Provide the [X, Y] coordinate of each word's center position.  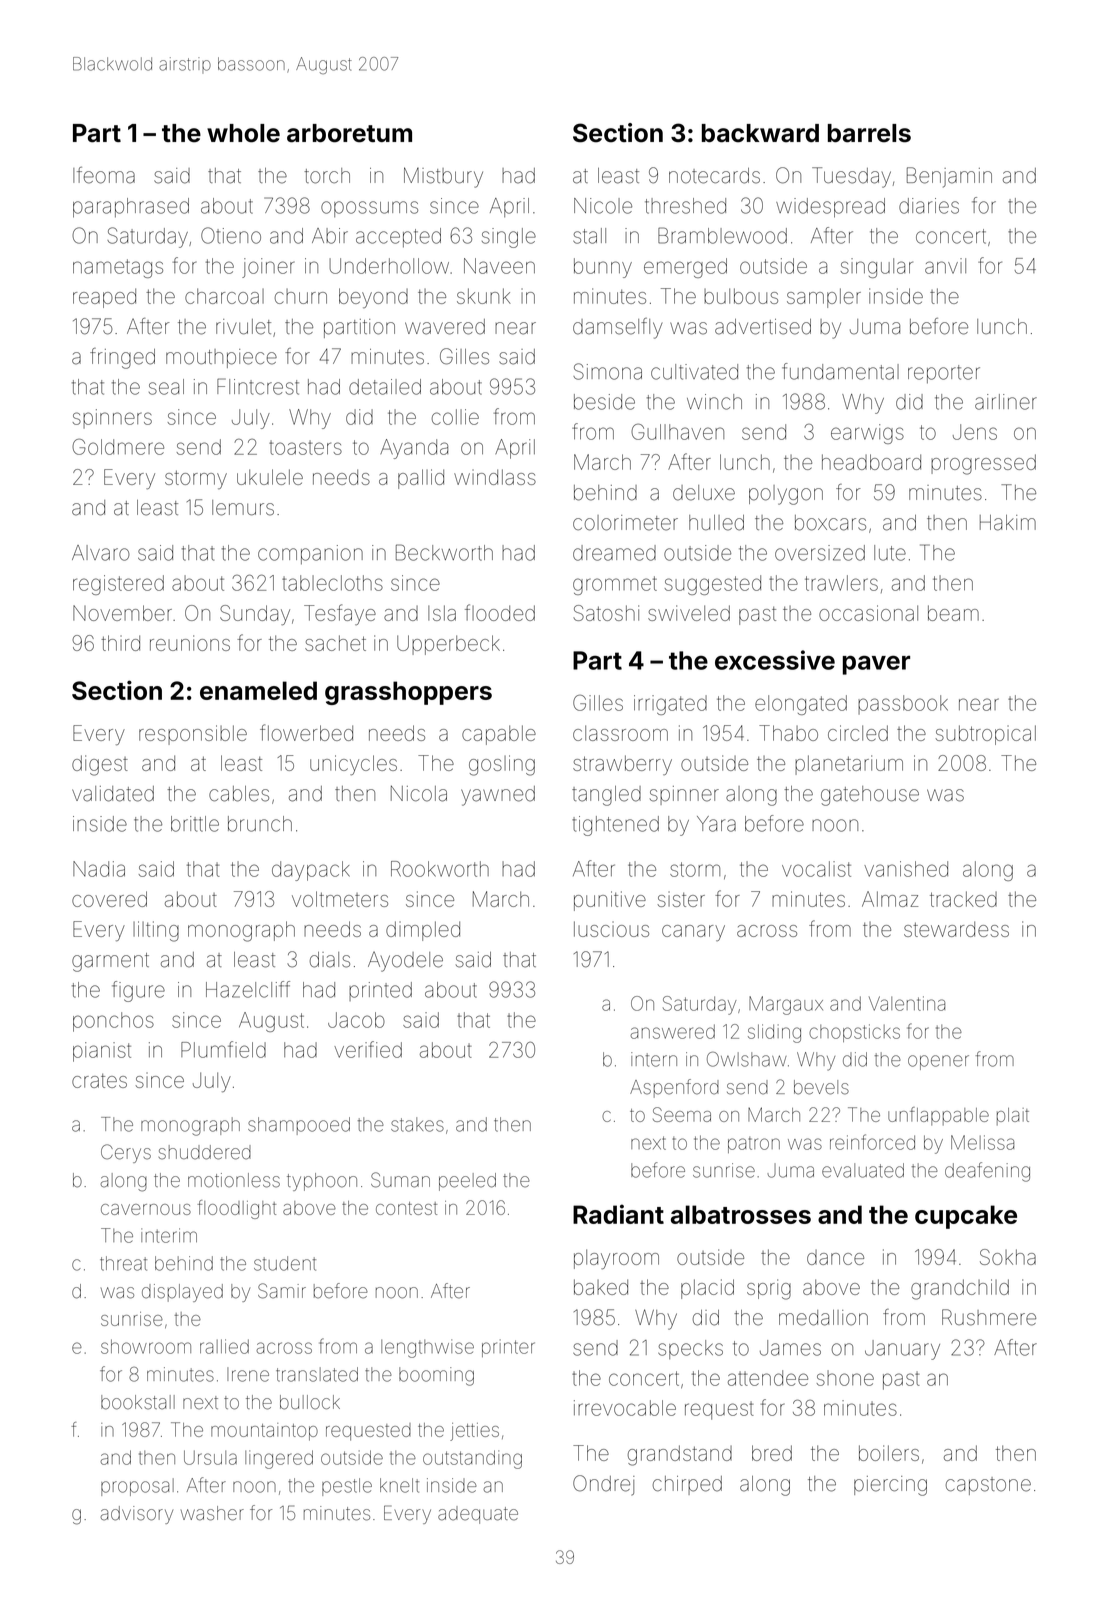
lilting [156, 931]
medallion [823, 1318]
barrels [869, 133]
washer [212, 1513]
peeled [467, 1182]
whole [243, 133]
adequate [478, 1515]
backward [760, 133]
